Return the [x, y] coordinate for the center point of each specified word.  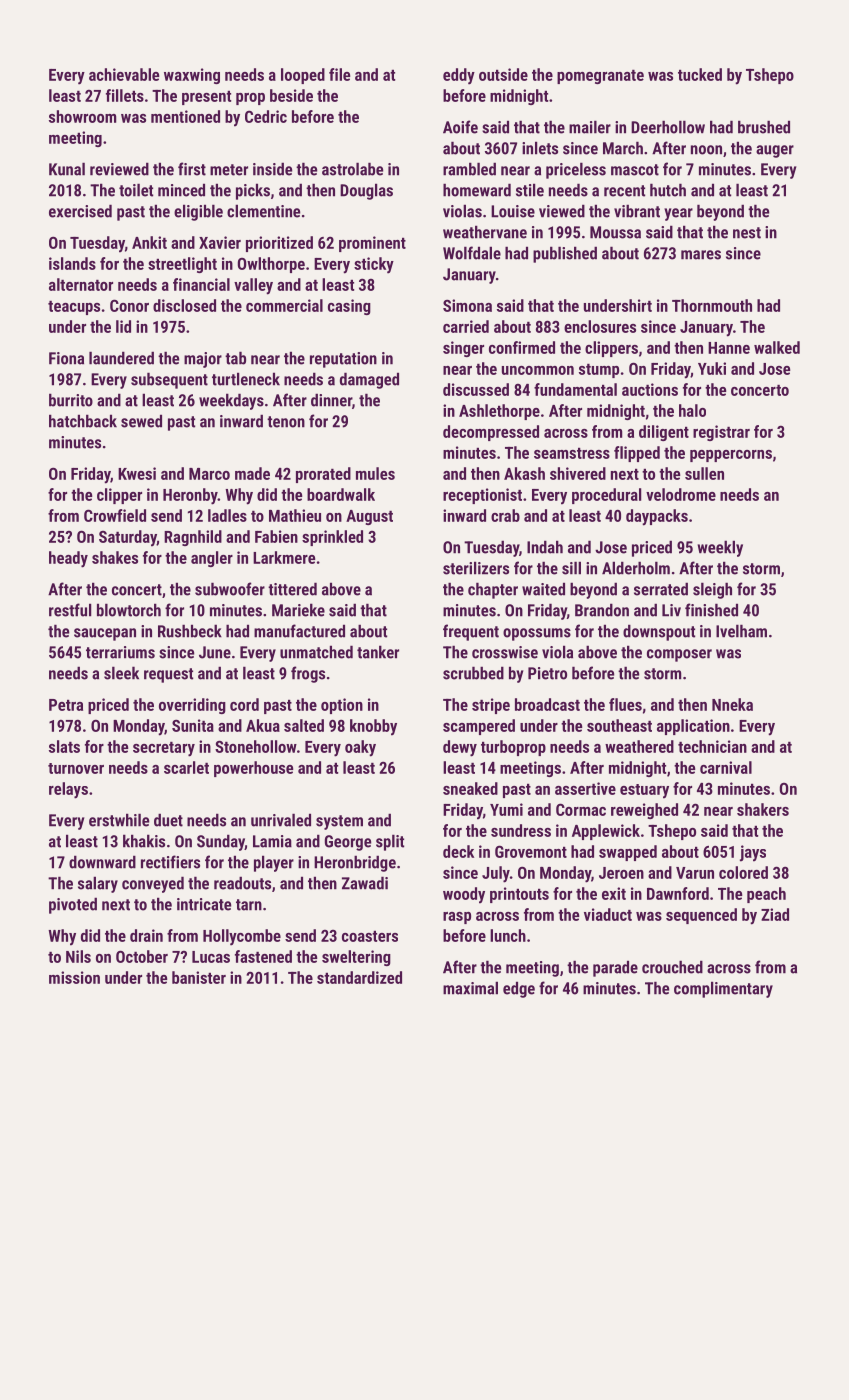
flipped [637, 454]
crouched [672, 967]
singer [463, 349]
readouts [242, 883]
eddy [459, 76]
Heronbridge [355, 864]
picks [253, 191]
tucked [700, 74]
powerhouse [253, 769]
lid [123, 326]
